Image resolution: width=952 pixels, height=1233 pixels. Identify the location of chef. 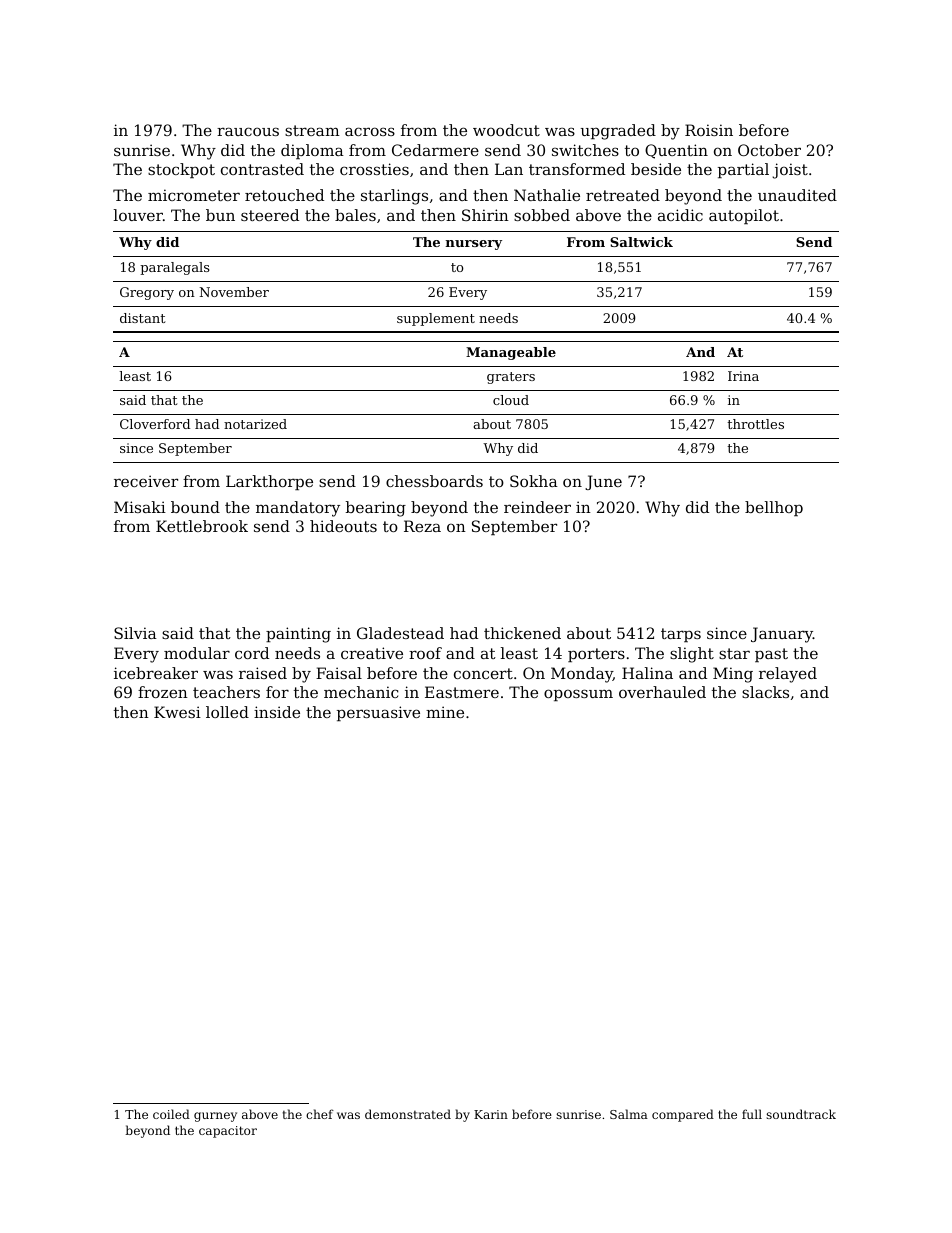
(320, 1114).
